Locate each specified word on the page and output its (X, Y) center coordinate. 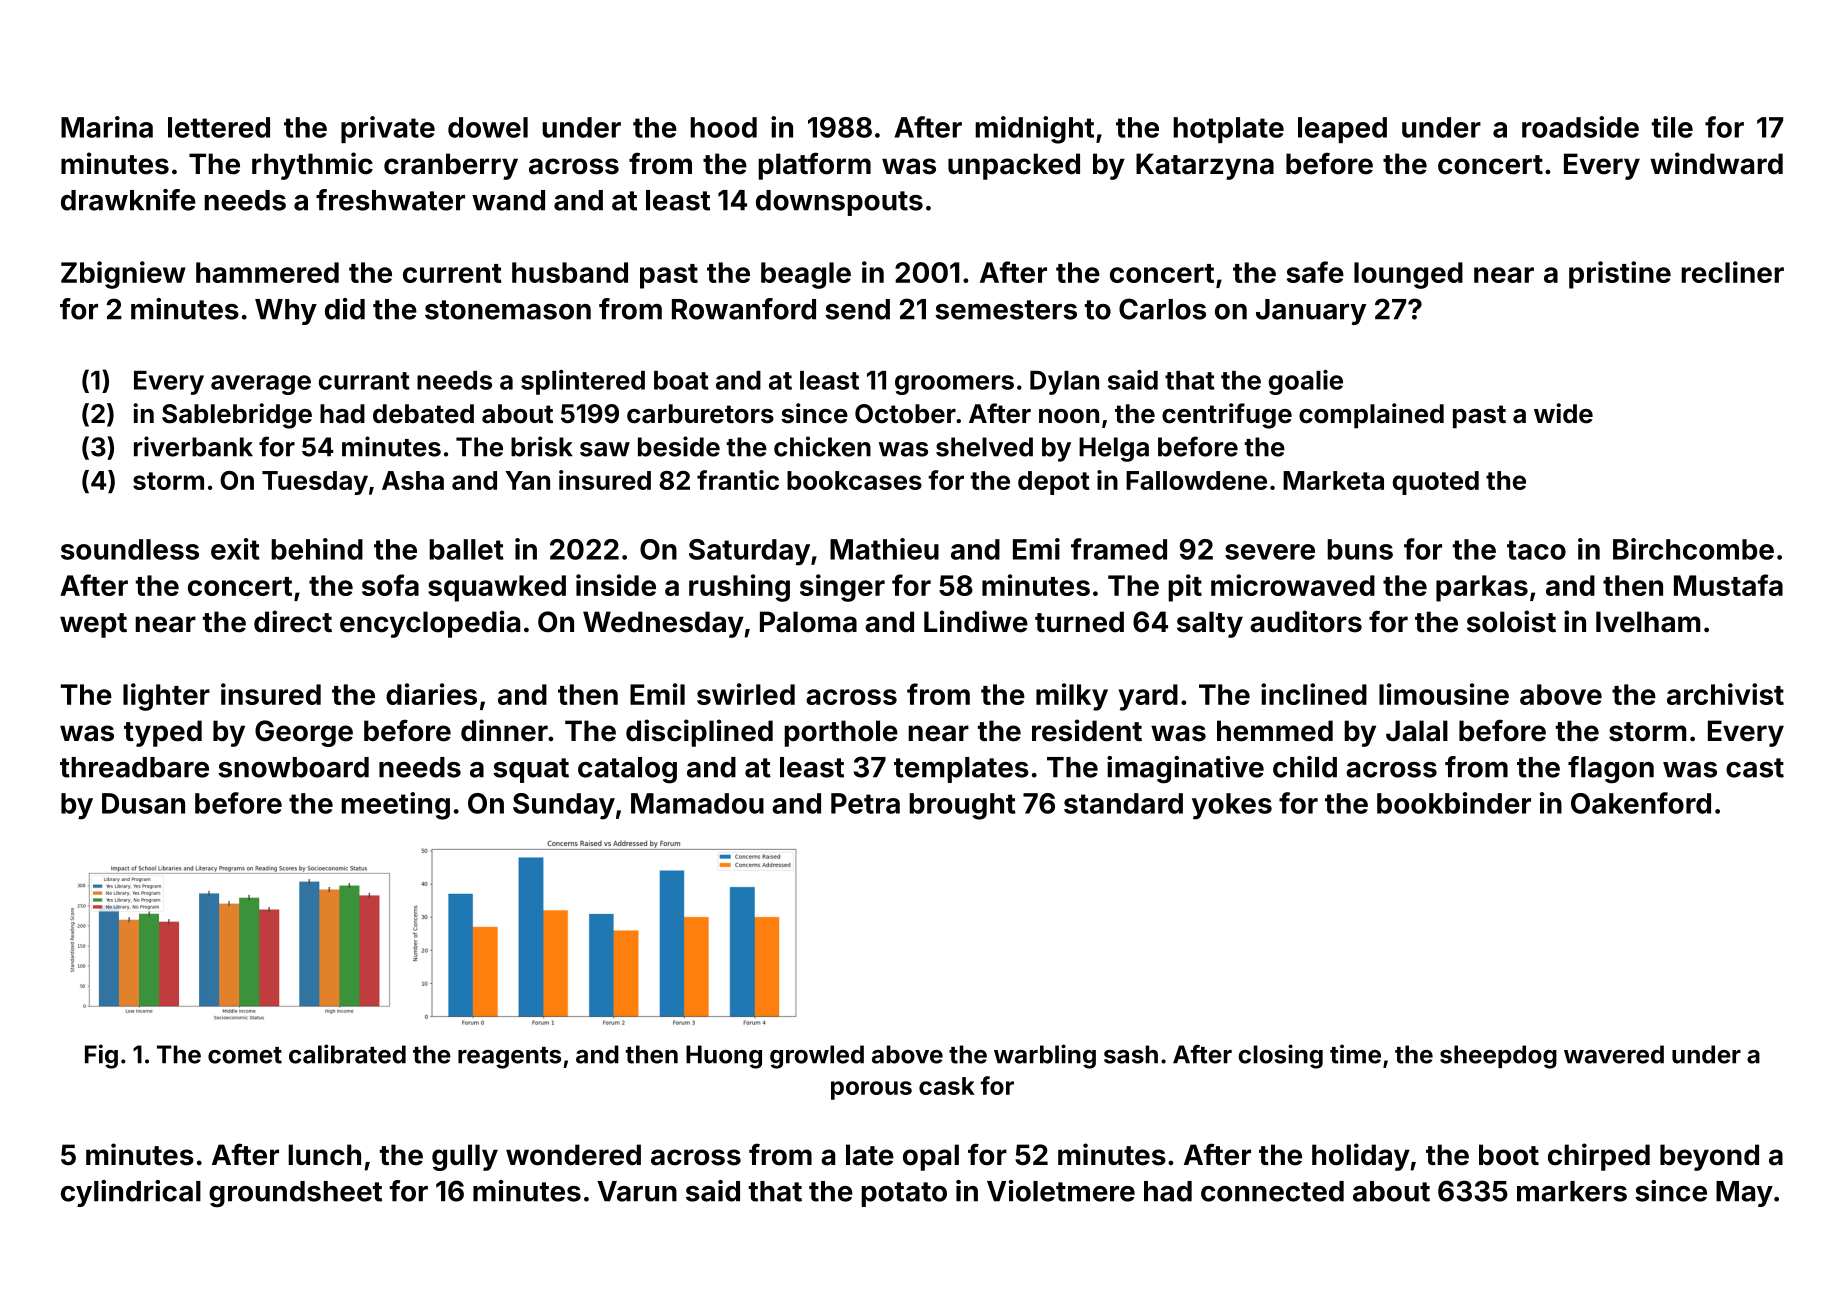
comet (245, 1055)
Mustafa (1728, 585)
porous (871, 1090)
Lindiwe (976, 621)
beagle (806, 275)
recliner (1732, 272)
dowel (488, 127)
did (345, 309)
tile (1672, 127)
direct (293, 621)
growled (817, 1057)
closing (1280, 1056)
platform (814, 166)
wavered (1614, 1054)
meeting (395, 806)
